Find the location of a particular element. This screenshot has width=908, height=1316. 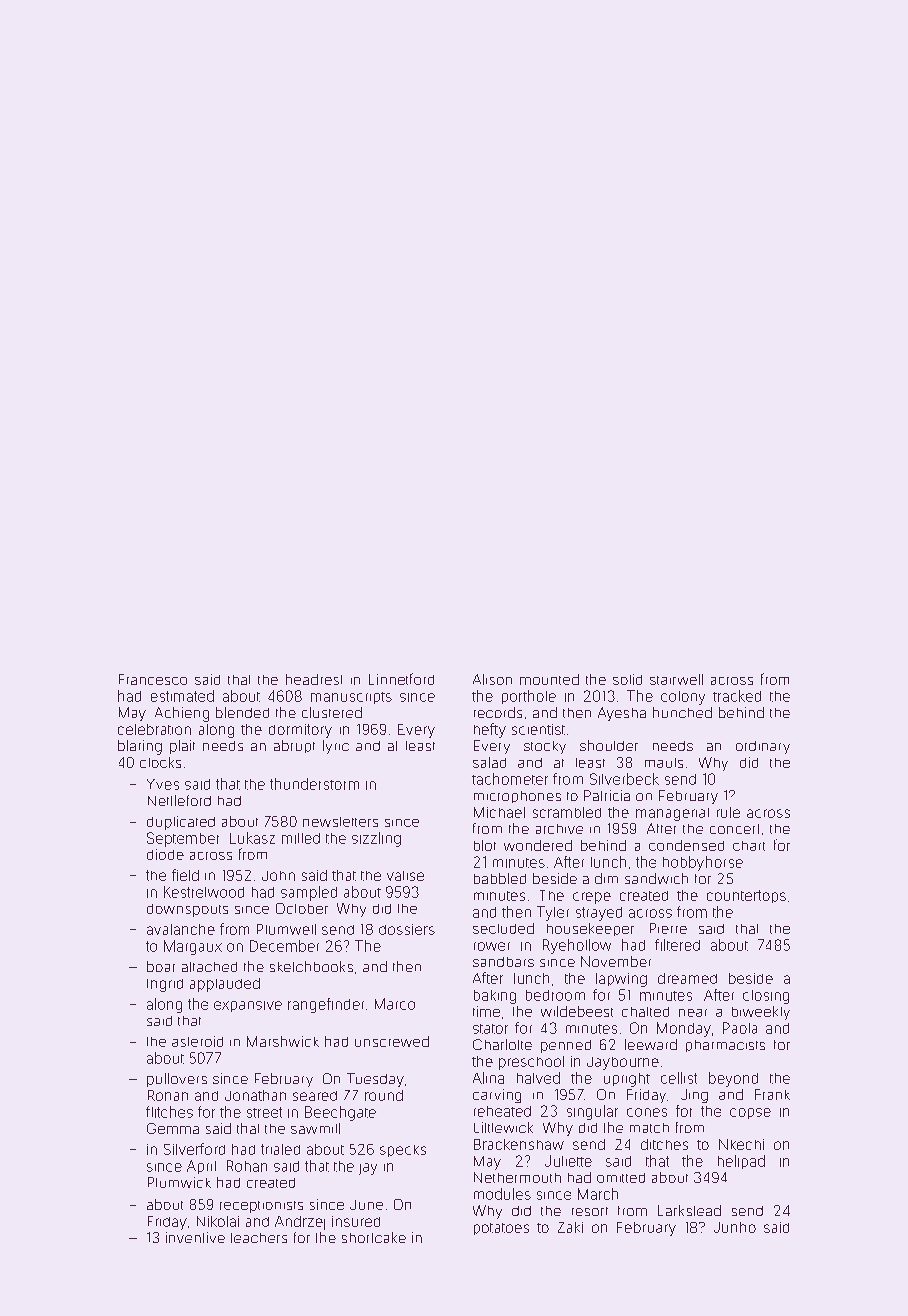

inventive is located at coordinates (195, 1237).
